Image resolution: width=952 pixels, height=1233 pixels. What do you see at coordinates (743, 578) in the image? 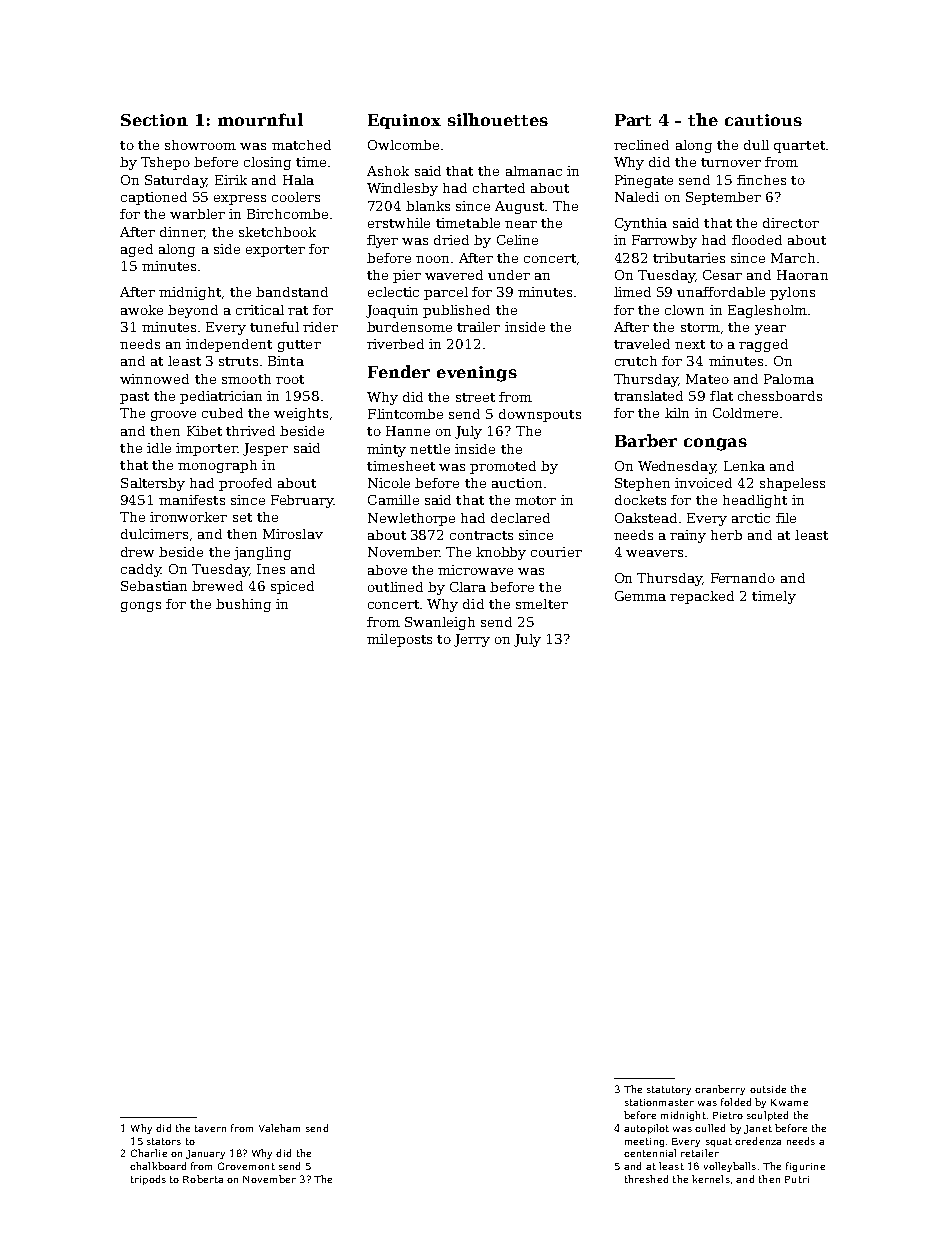
I see `Fernando` at bounding box center [743, 578].
